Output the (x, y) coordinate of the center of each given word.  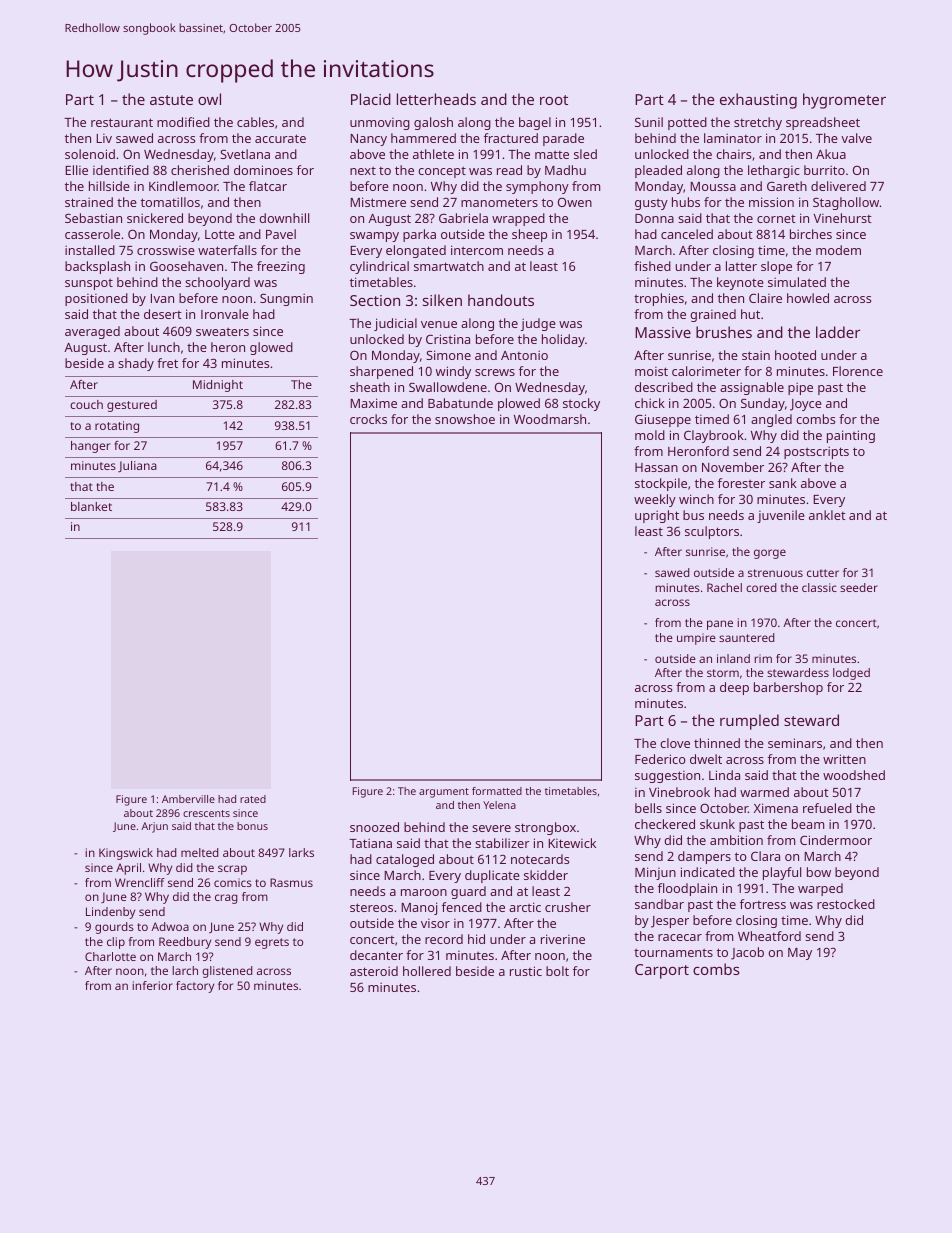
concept (442, 172)
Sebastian (93, 218)
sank (783, 483)
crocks (368, 419)
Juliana (137, 466)
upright (657, 516)
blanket (91, 506)
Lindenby (110, 913)
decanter (376, 955)
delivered (838, 186)
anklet (827, 515)
